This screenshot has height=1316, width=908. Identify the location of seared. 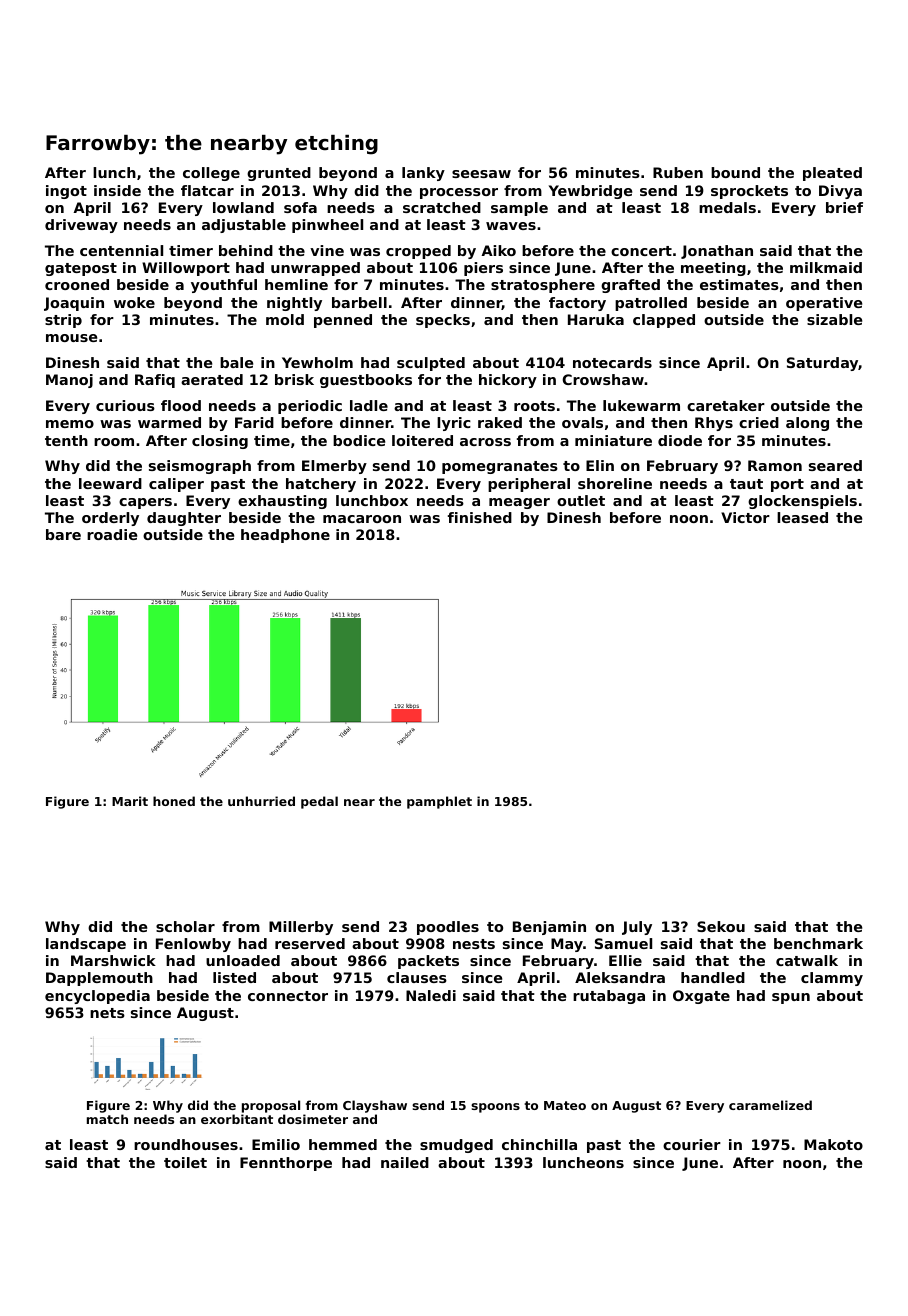
(835, 465).
